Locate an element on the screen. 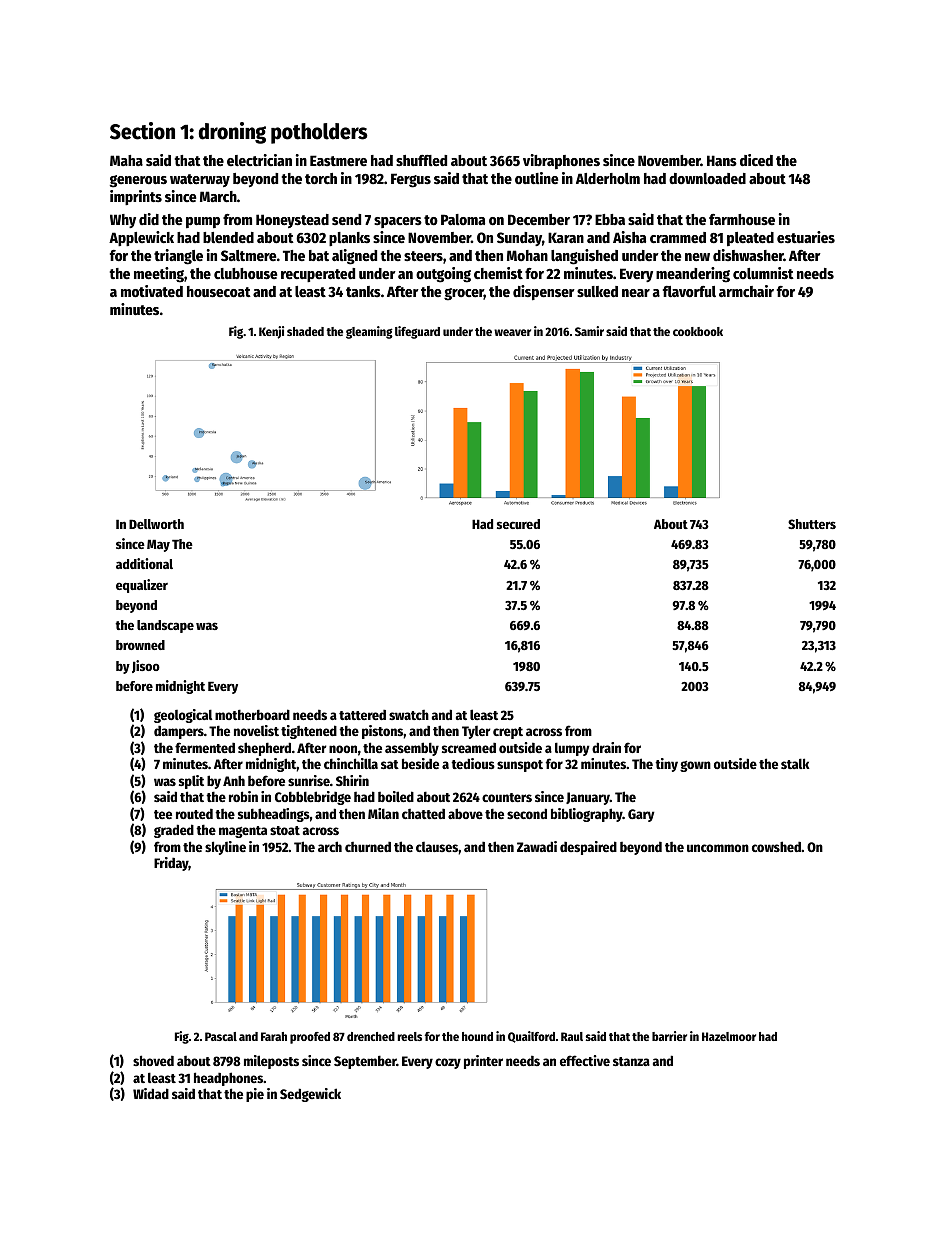 The height and width of the screenshot is (1233, 952). Widad is located at coordinates (151, 1093).
